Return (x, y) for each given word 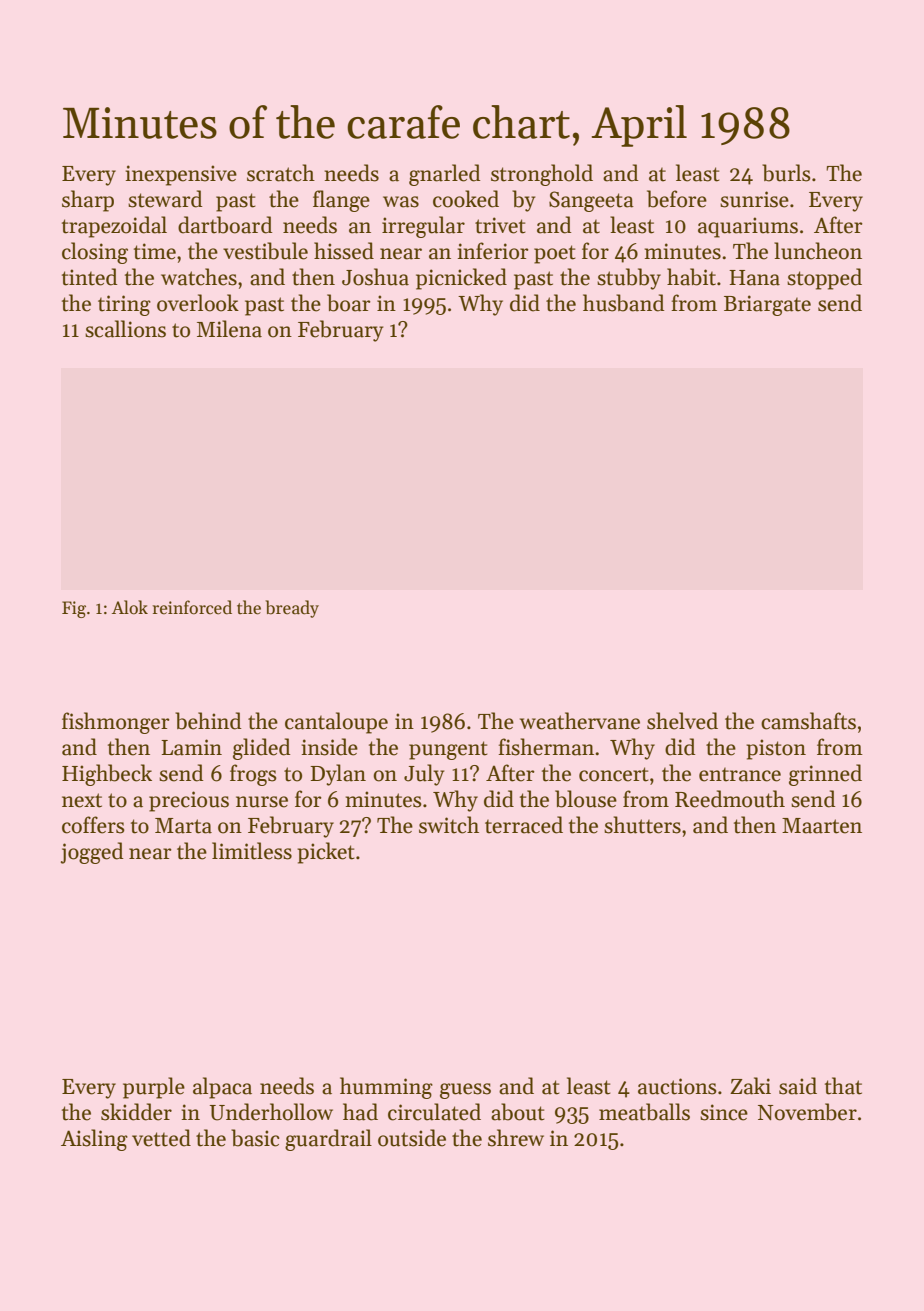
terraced (524, 825)
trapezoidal (114, 227)
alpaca (222, 1088)
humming (386, 1088)
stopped (824, 279)
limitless (252, 851)
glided (262, 749)
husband (624, 303)
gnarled (445, 175)
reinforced (192, 607)
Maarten (822, 826)
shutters (642, 825)
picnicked (461, 279)
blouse (586, 799)
